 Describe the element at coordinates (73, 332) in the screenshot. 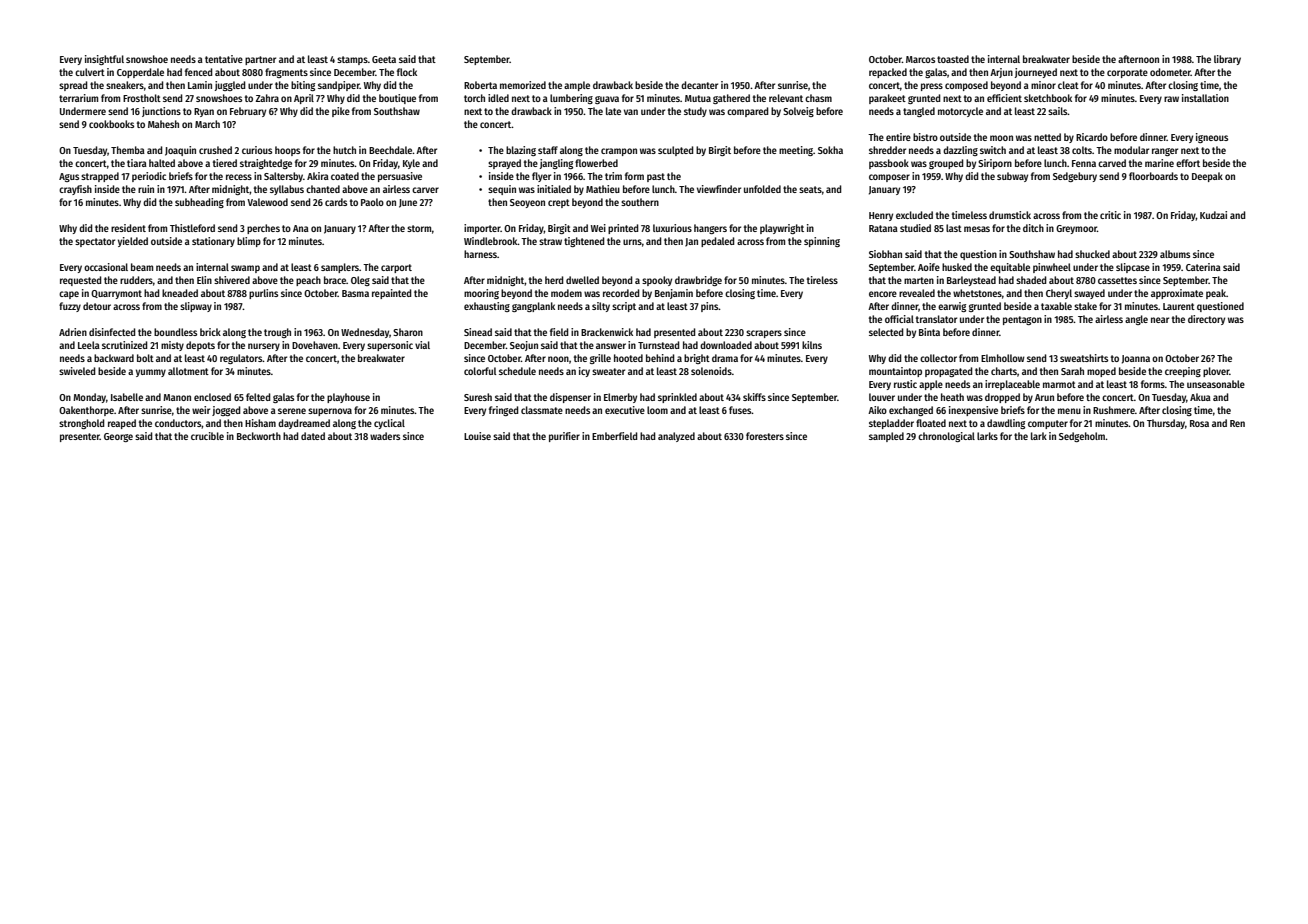

I see `Adrien` at that location.
